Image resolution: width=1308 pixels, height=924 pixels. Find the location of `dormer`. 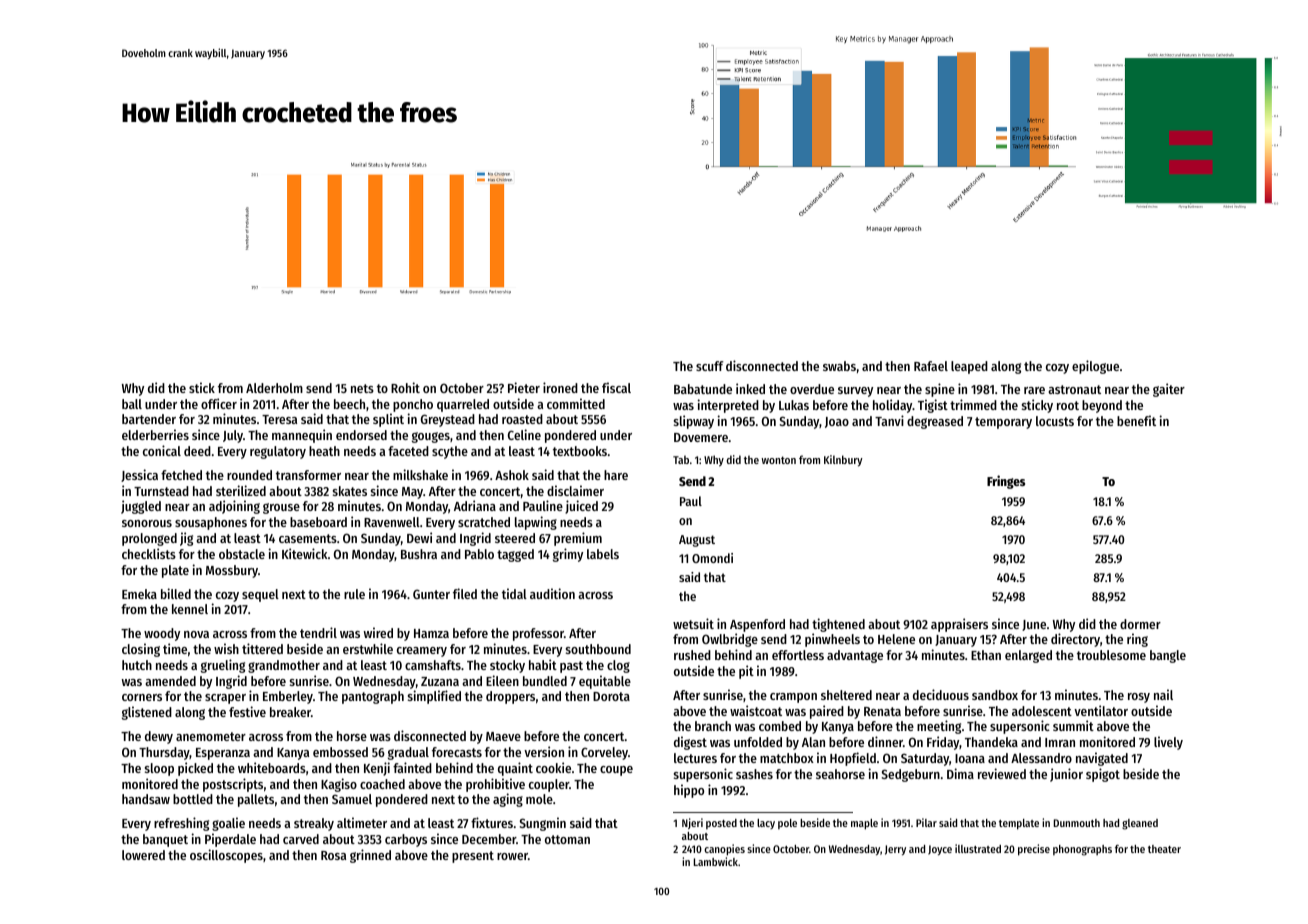

dormer is located at coordinates (1140, 624).
